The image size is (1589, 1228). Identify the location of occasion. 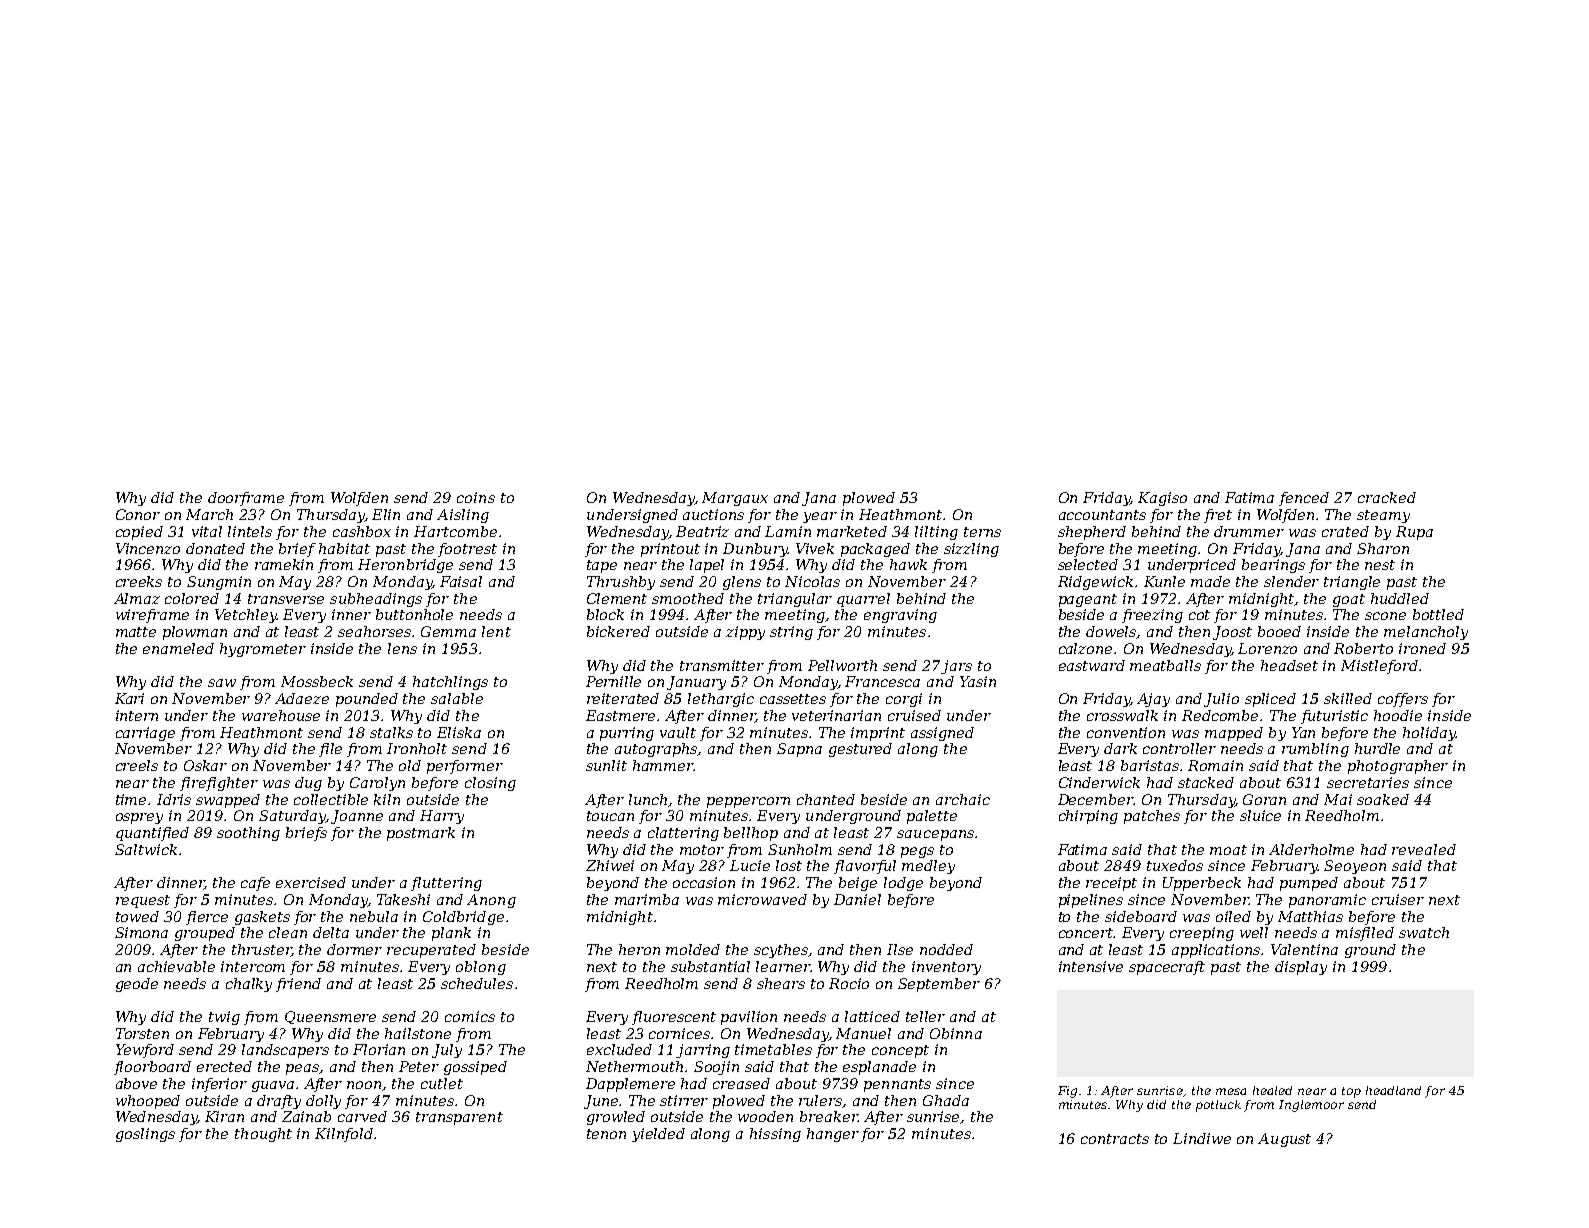
(704, 882).
